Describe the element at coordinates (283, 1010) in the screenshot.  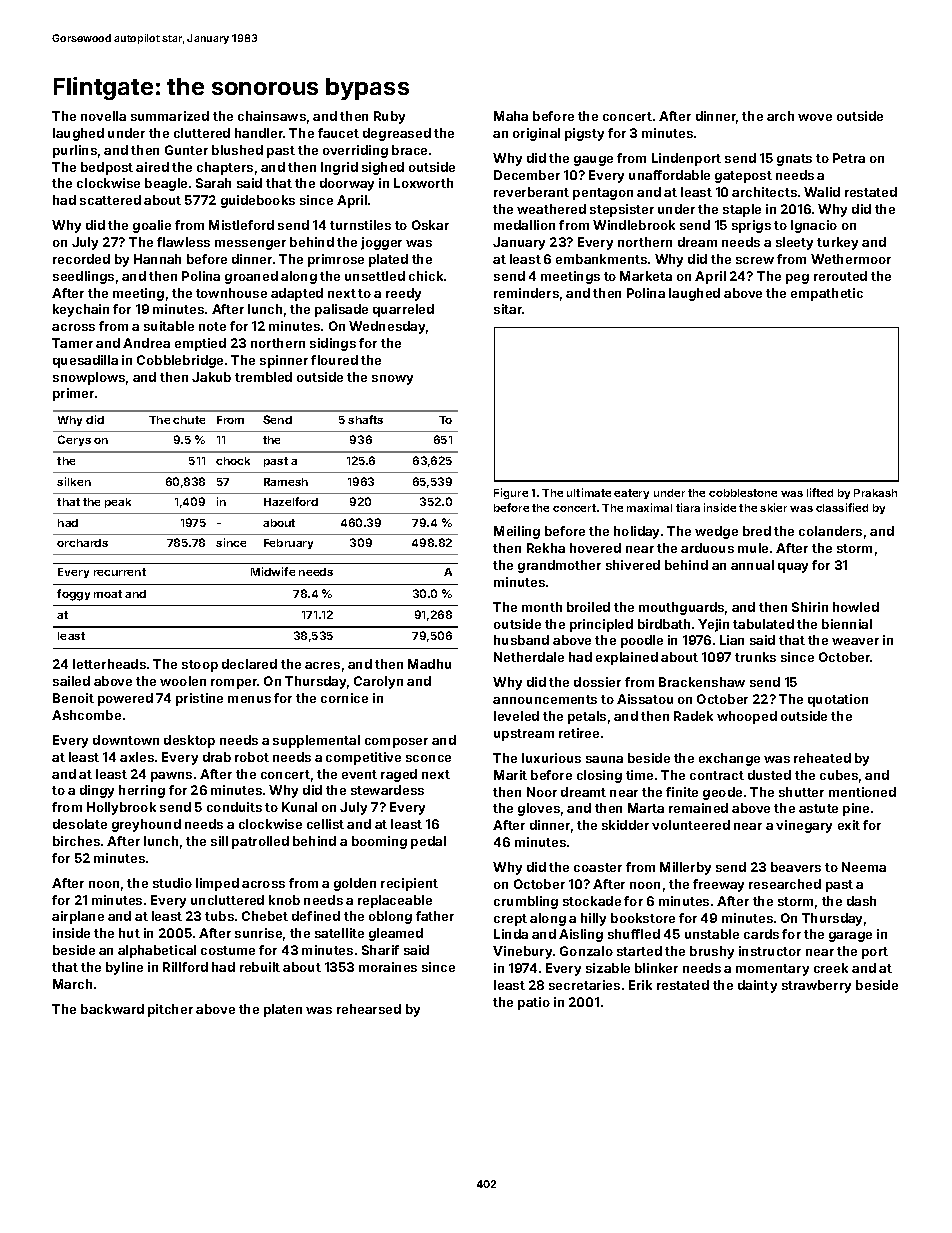
I see `platen` at that location.
